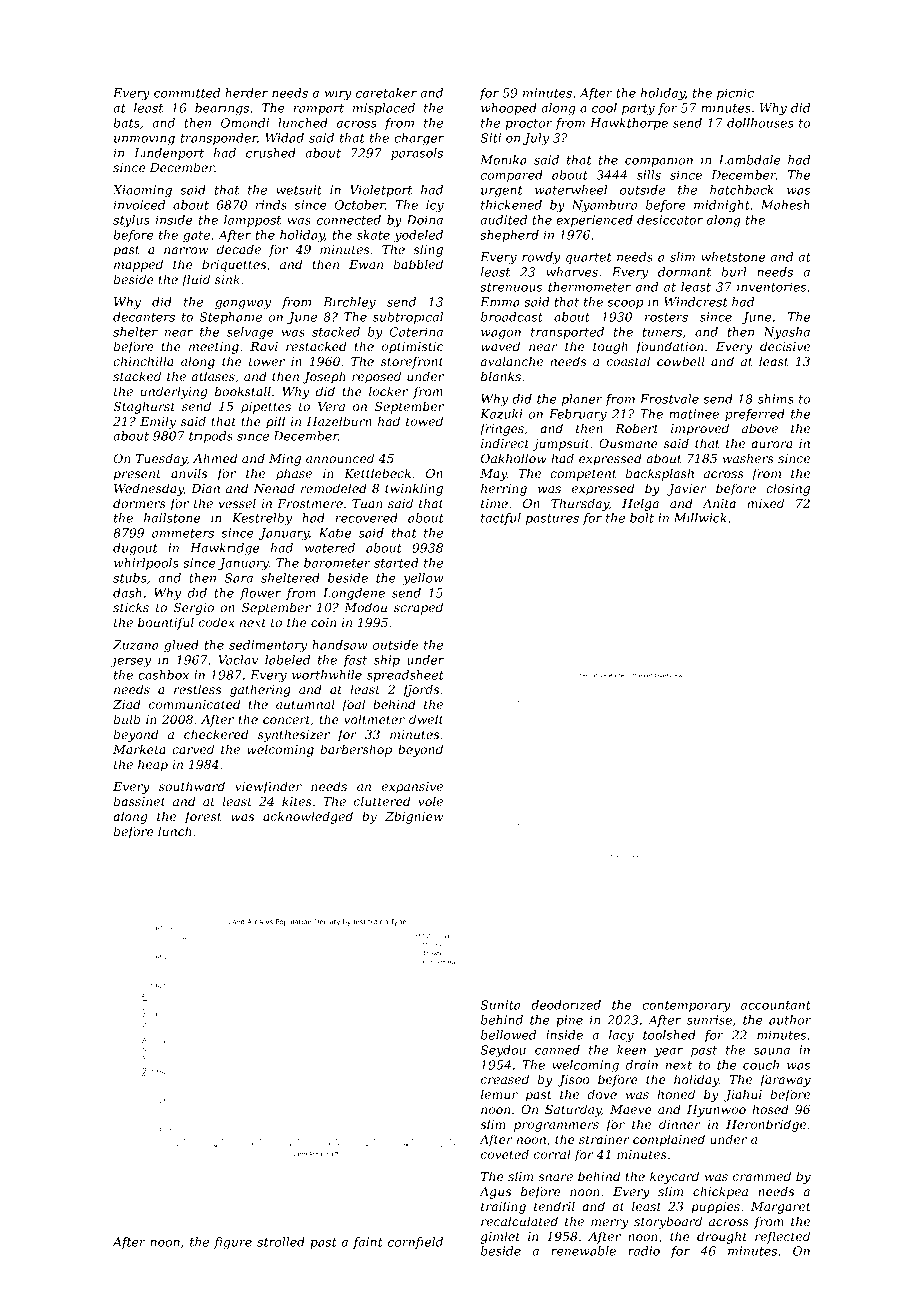 Image resolution: width=924 pixels, height=1308 pixels. Describe the element at coordinates (246, 93) in the page. I see `herder` at that location.
